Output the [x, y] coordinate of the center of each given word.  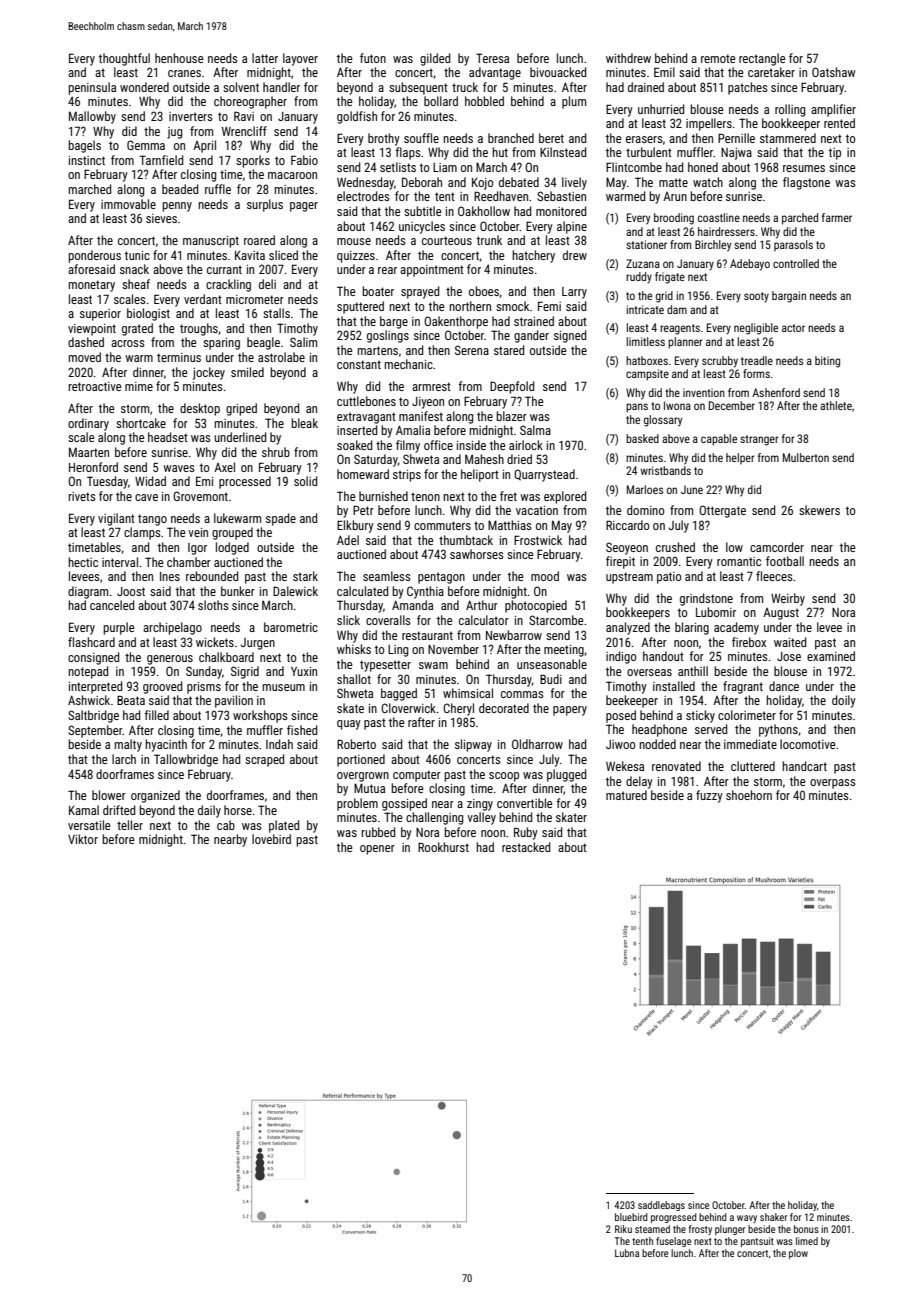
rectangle [762, 59]
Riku [623, 1229]
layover [300, 59]
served [711, 729]
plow [798, 1254]
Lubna [627, 1253]
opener [377, 850]
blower [109, 795]
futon [373, 58]
